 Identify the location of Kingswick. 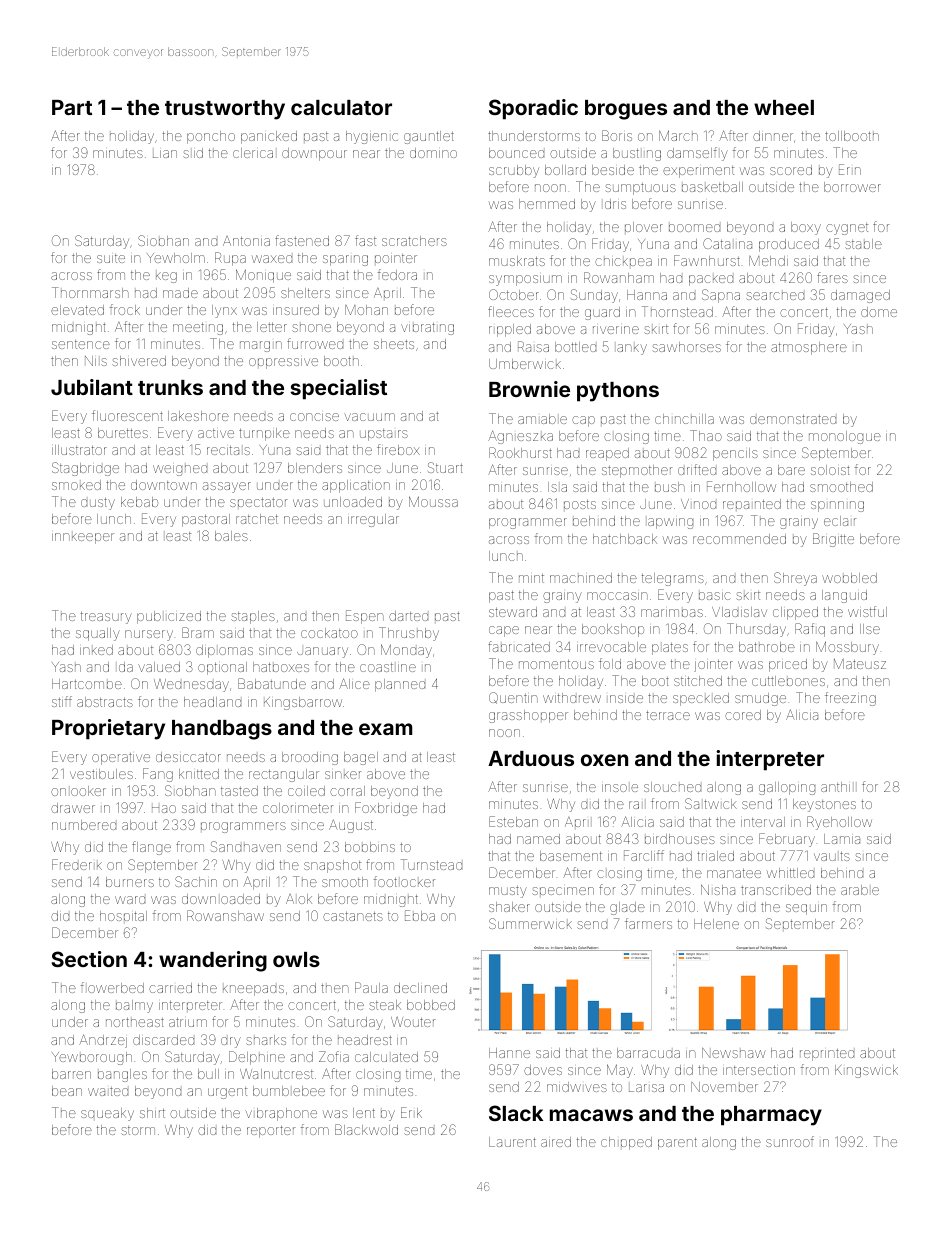
(866, 1071).
